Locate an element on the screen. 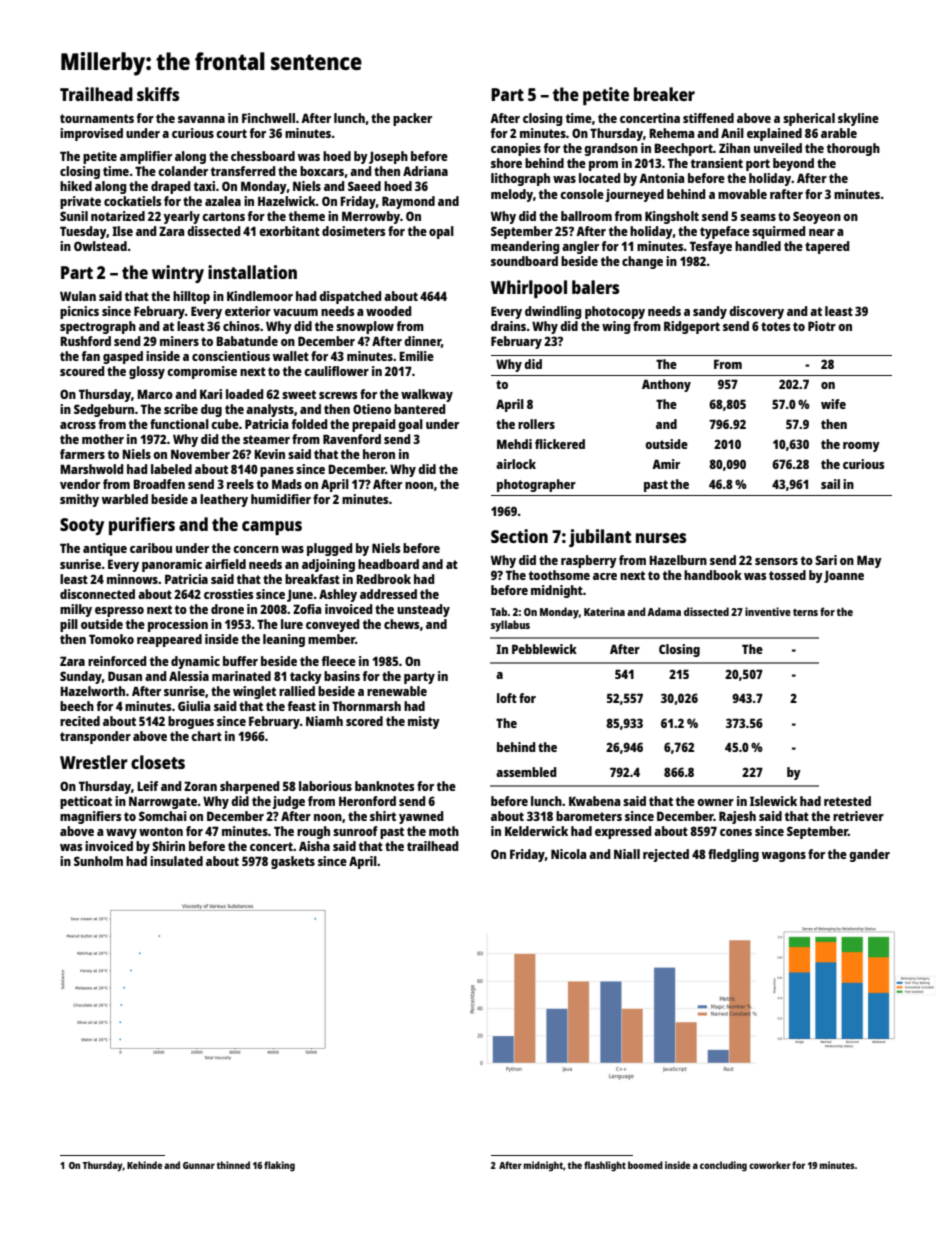  console is located at coordinates (582, 194).
